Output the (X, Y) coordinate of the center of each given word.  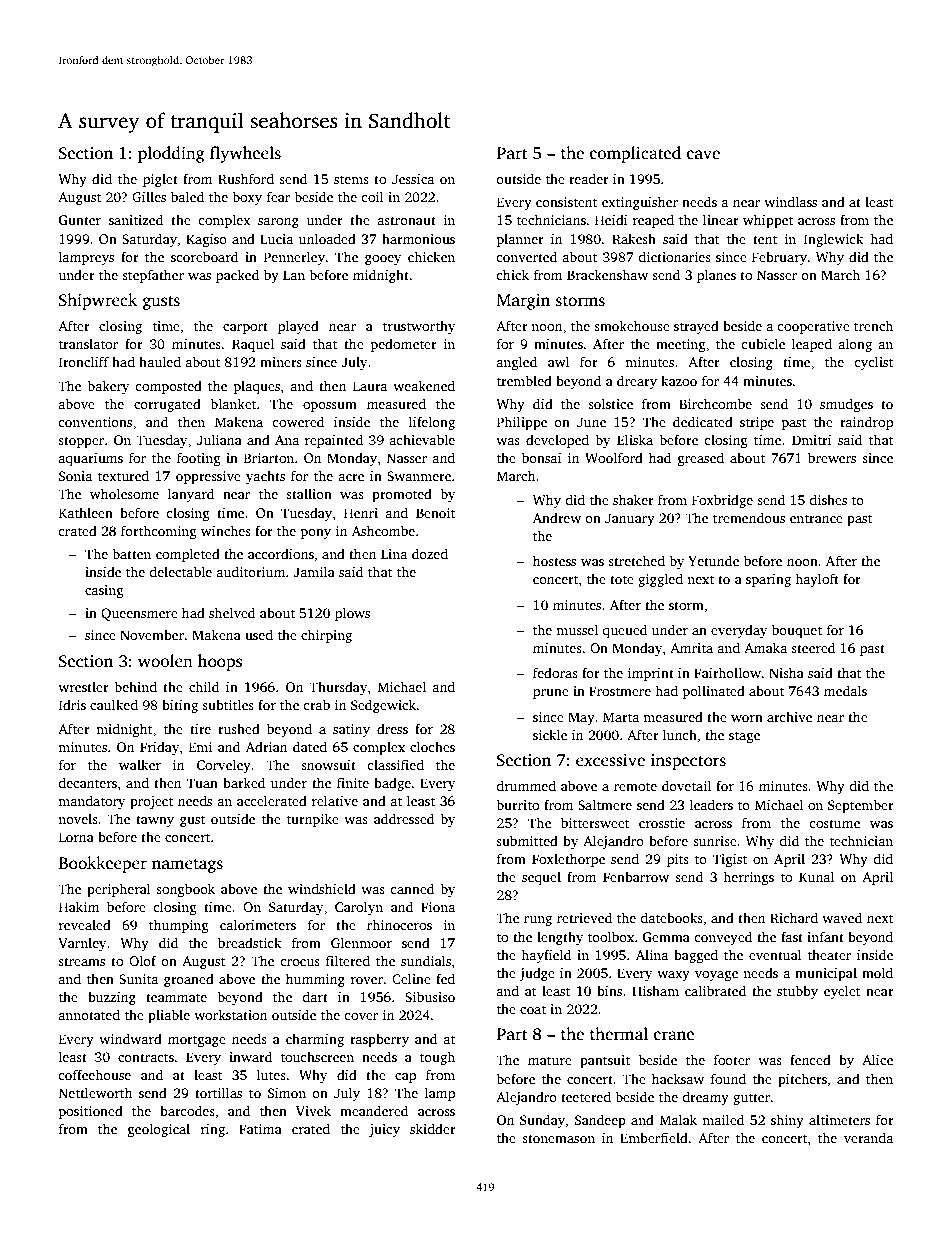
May (581, 718)
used (259, 634)
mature (550, 1060)
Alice (877, 1059)
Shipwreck (98, 301)
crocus (300, 962)
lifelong (432, 423)
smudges (846, 405)
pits (678, 860)
